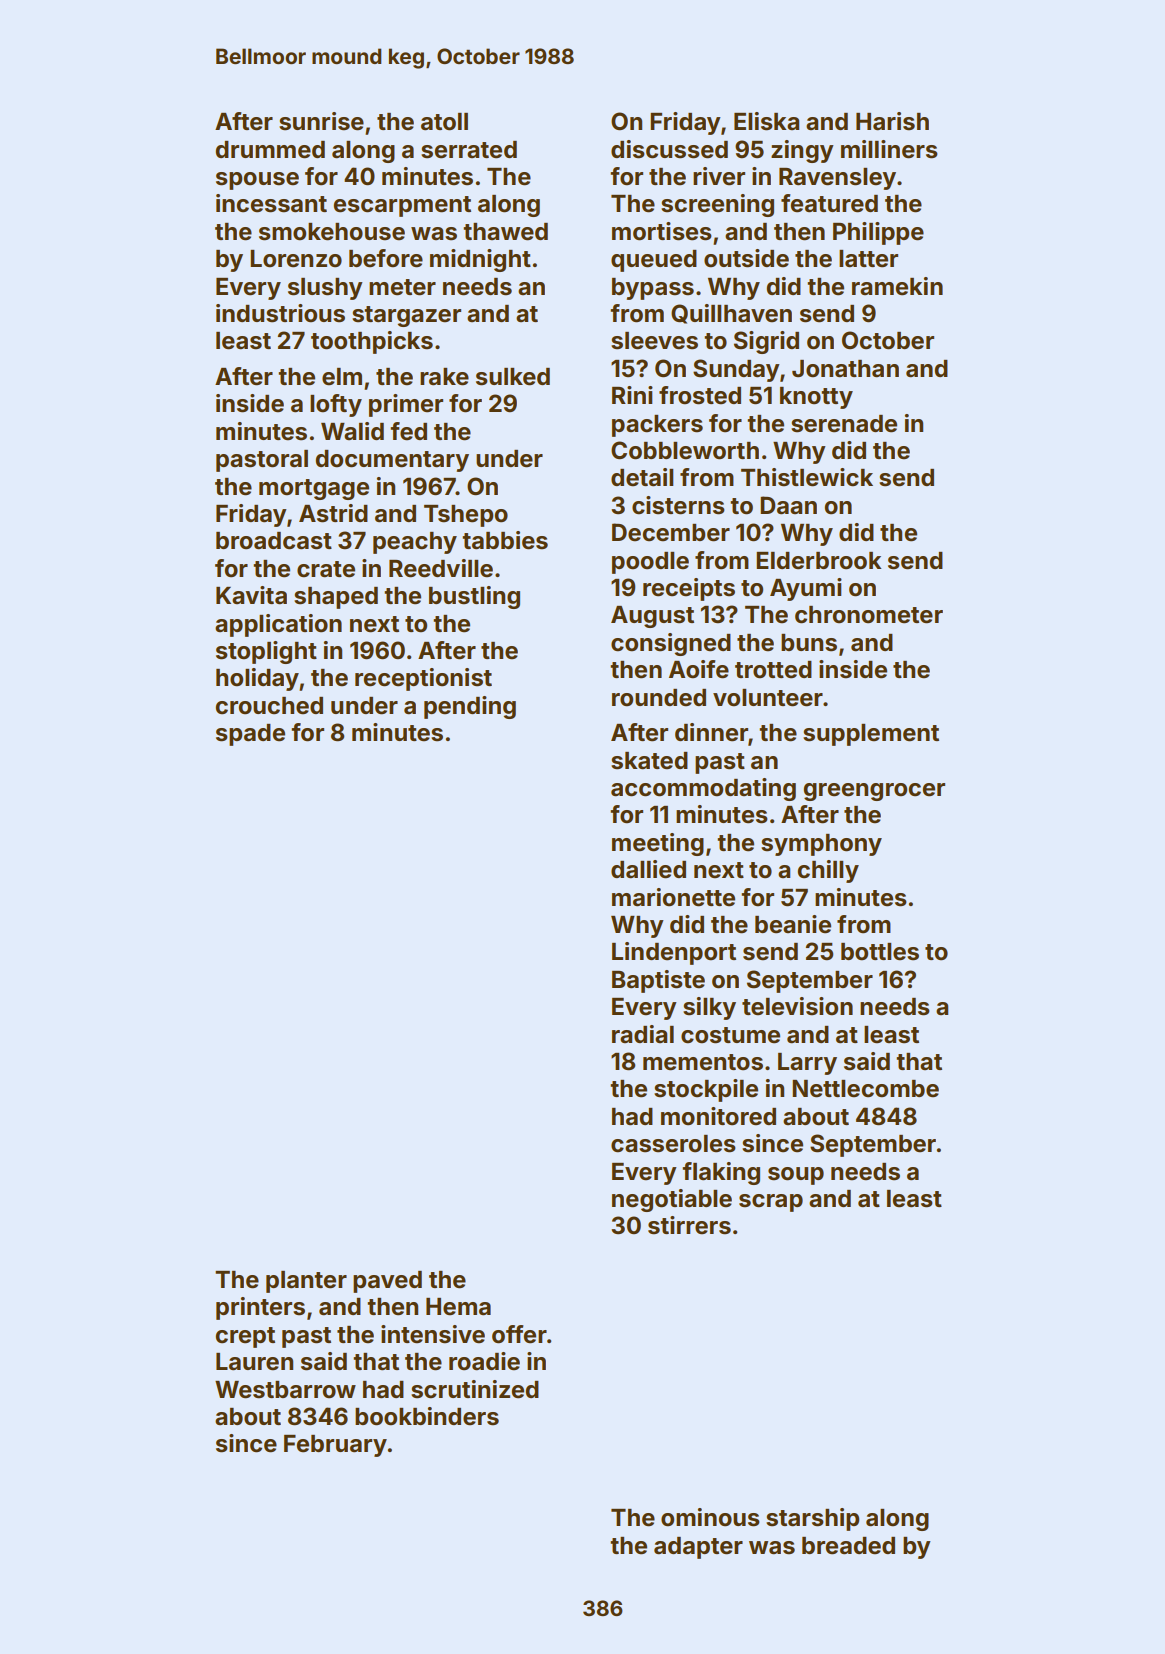 The height and width of the screenshot is (1654, 1165). I want to click on adapter, so click(698, 1548).
